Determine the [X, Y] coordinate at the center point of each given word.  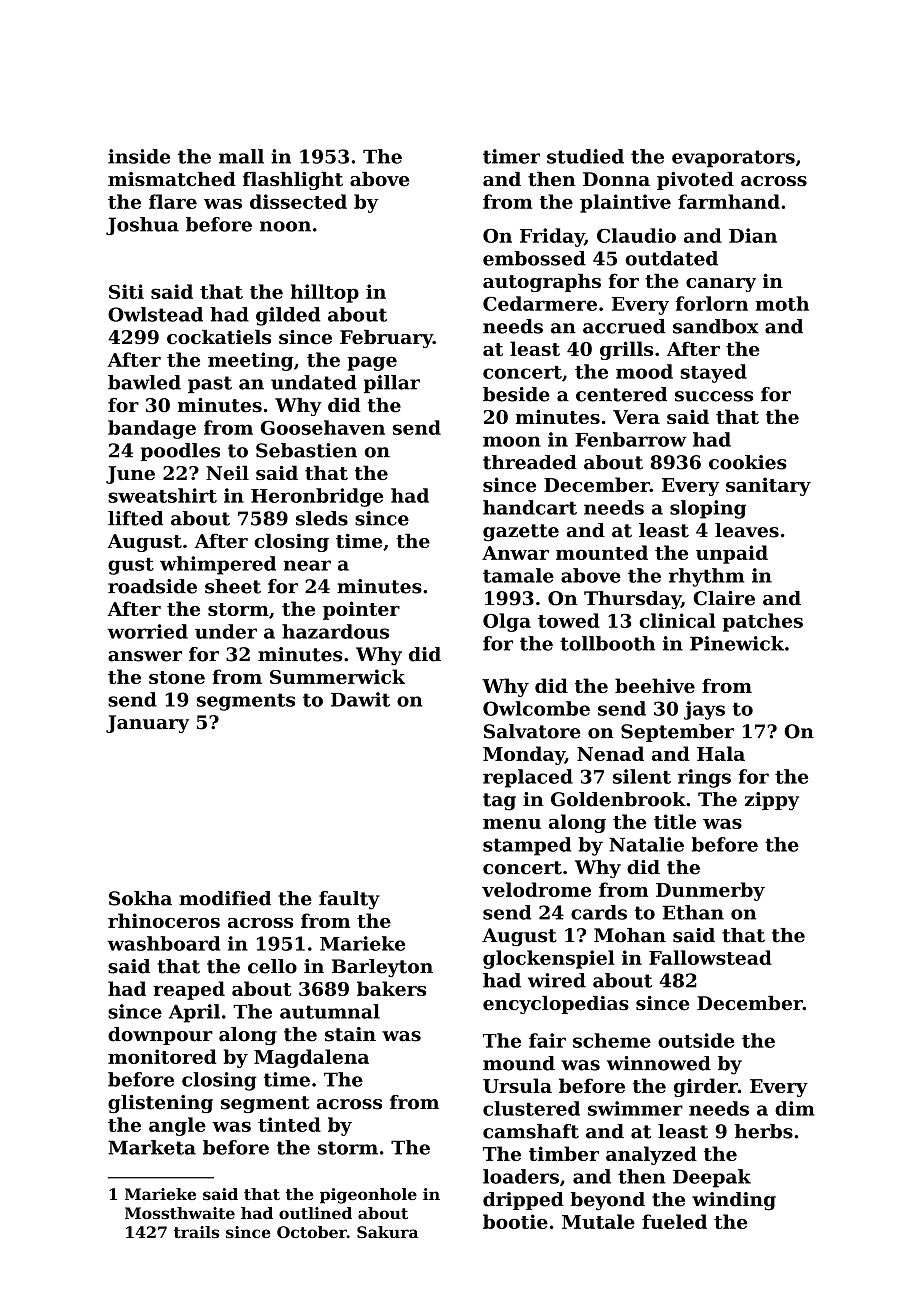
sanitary [768, 486]
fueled [674, 1221]
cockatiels [219, 337]
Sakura [388, 1232]
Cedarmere [540, 303]
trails [196, 1232]
